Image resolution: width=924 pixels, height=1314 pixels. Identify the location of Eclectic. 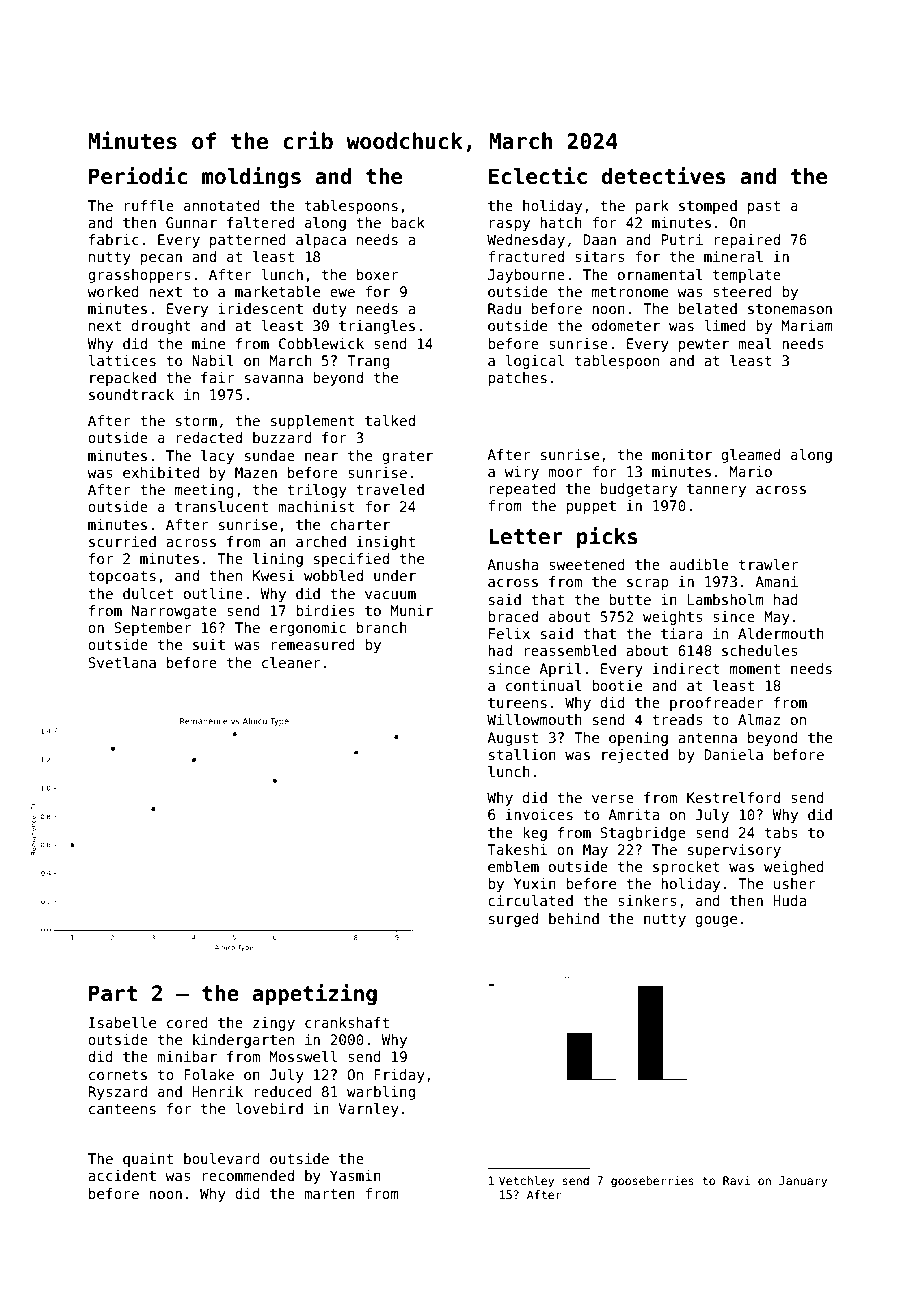
(538, 176).
